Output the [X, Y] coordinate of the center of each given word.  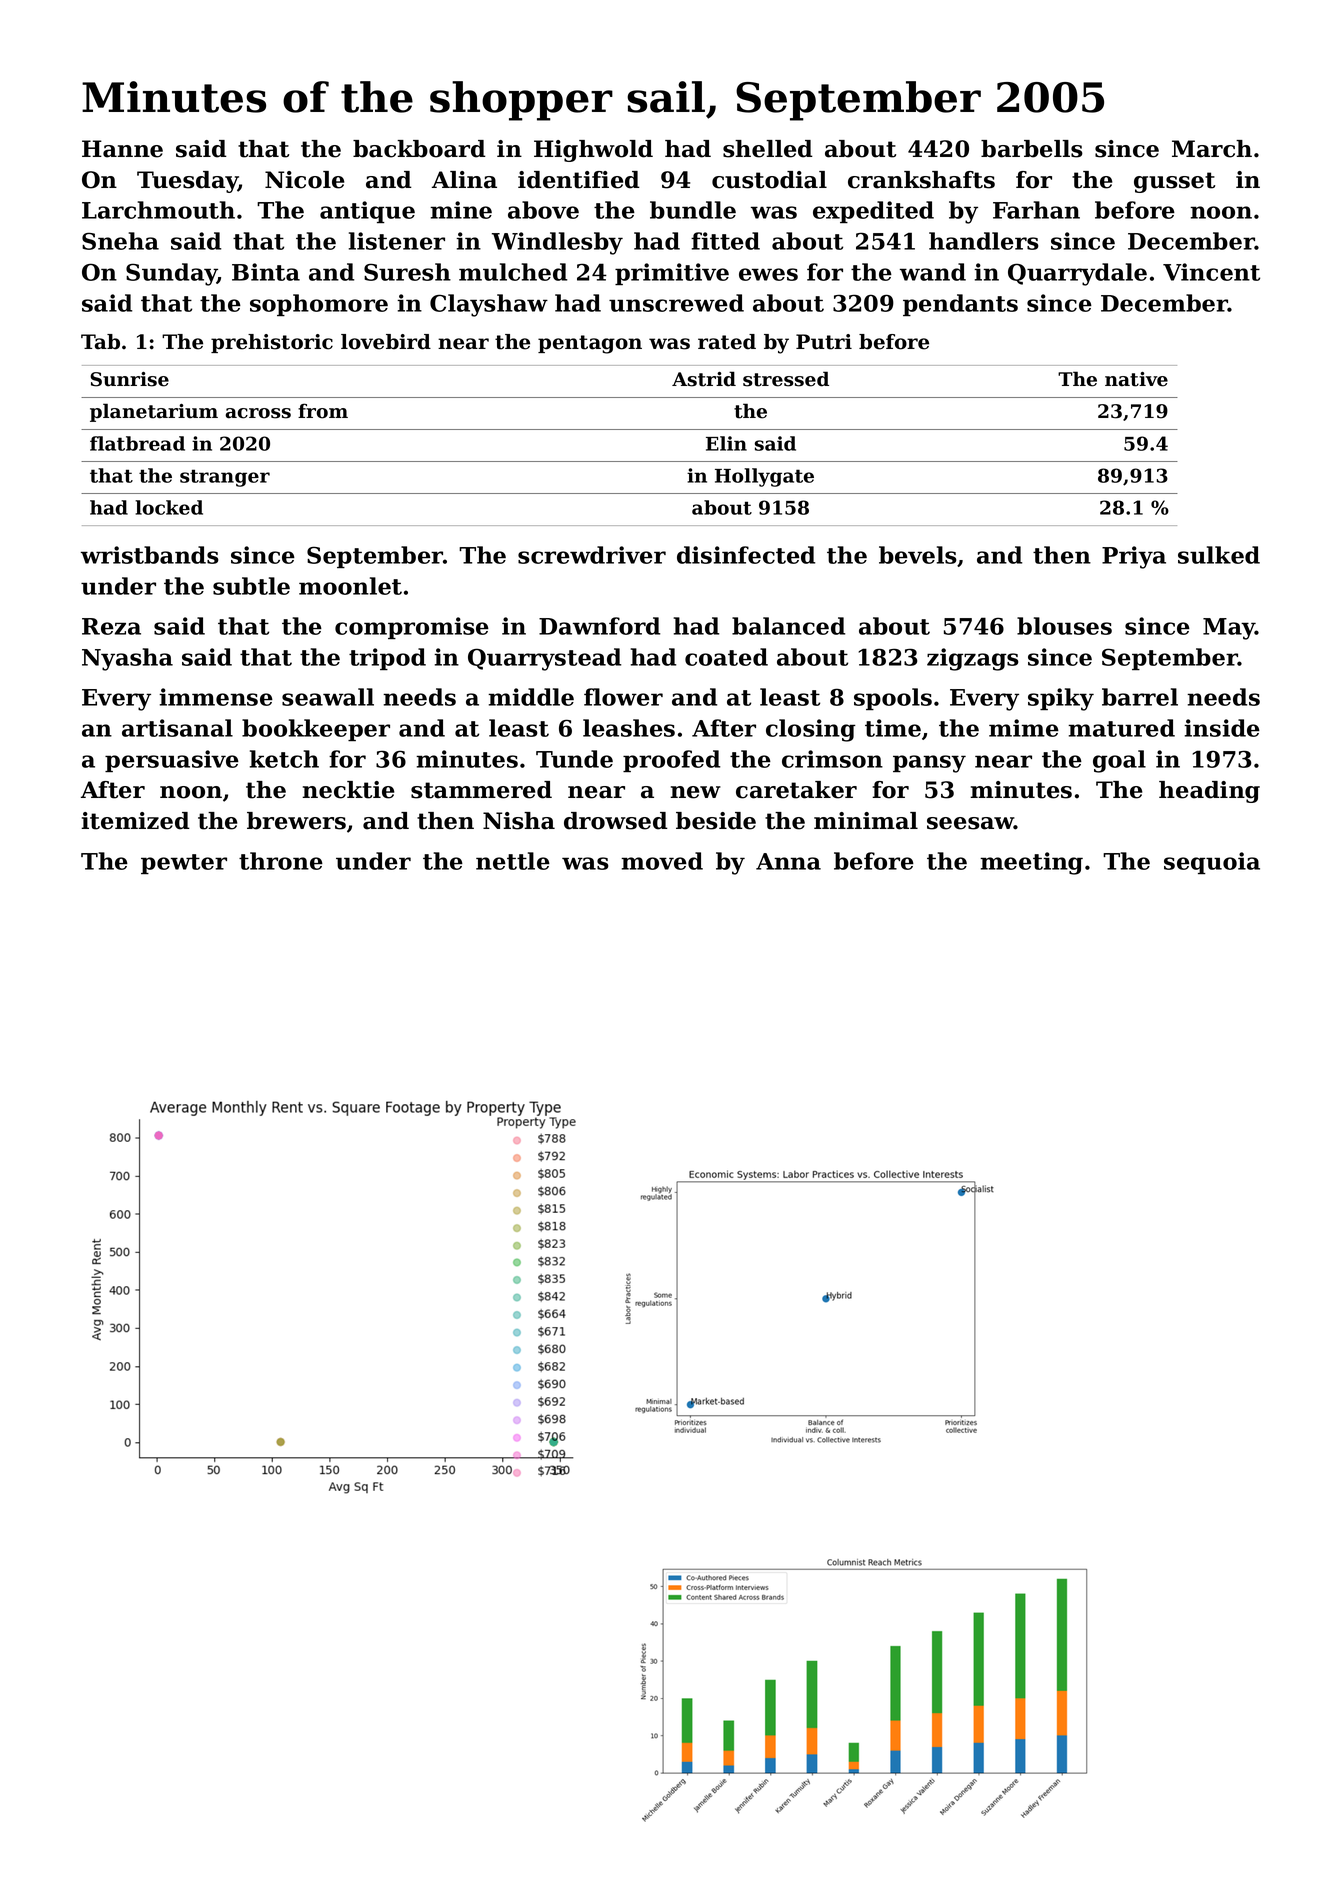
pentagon [590, 344]
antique [367, 212]
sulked [1219, 555]
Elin [726, 443]
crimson [832, 759]
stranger [225, 478]
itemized [135, 821]
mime [1024, 728]
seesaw [970, 823]
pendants [960, 305]
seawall [328, 697]
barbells [1032, 149]
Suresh [407, 272]
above [543, 210]
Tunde [574, 759]
